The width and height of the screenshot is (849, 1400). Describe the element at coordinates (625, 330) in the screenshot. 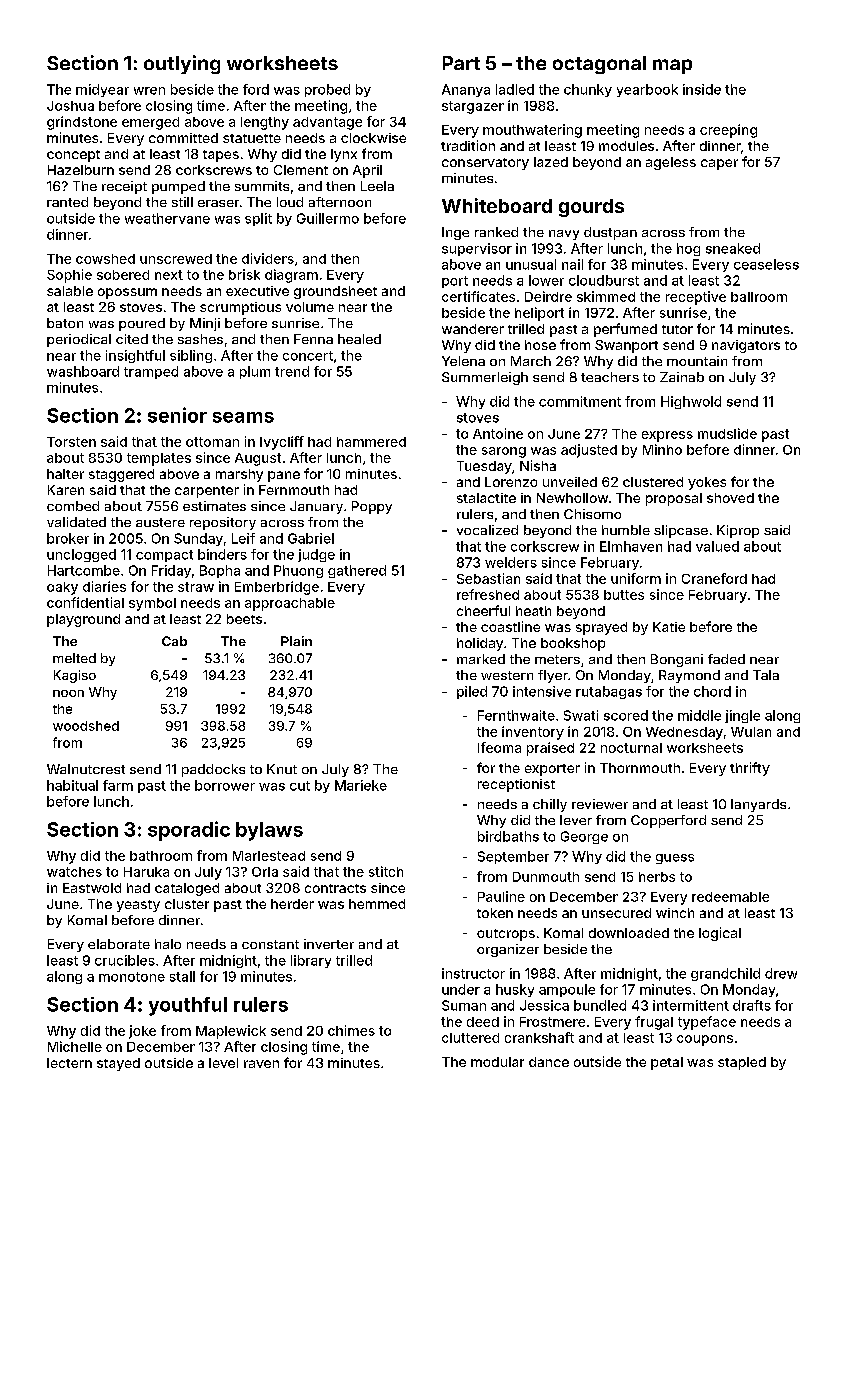

I see `perfumed` at that location.
